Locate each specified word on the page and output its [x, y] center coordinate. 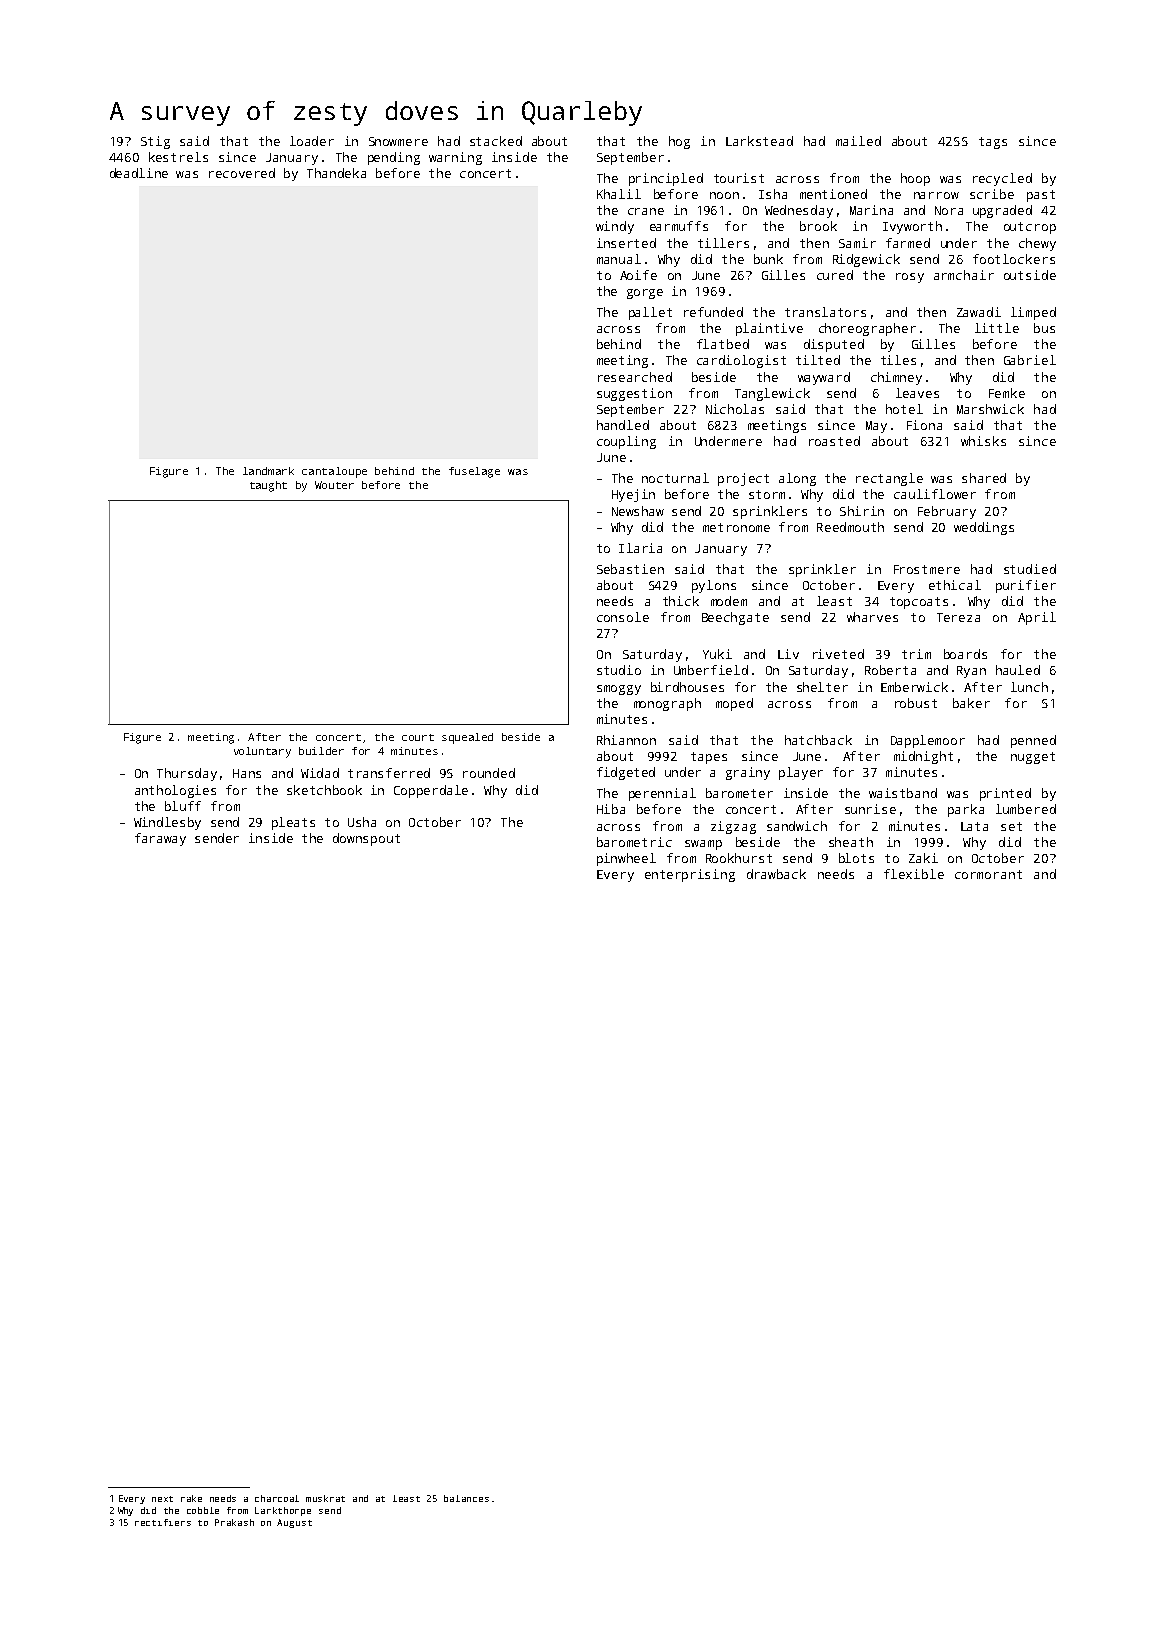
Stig [155, 142]
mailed [858, 141]
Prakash [234, 1522]
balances [466, 1498]
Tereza [958, 617]
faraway [160, 839]
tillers [723, 243]
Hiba [611, 809]
